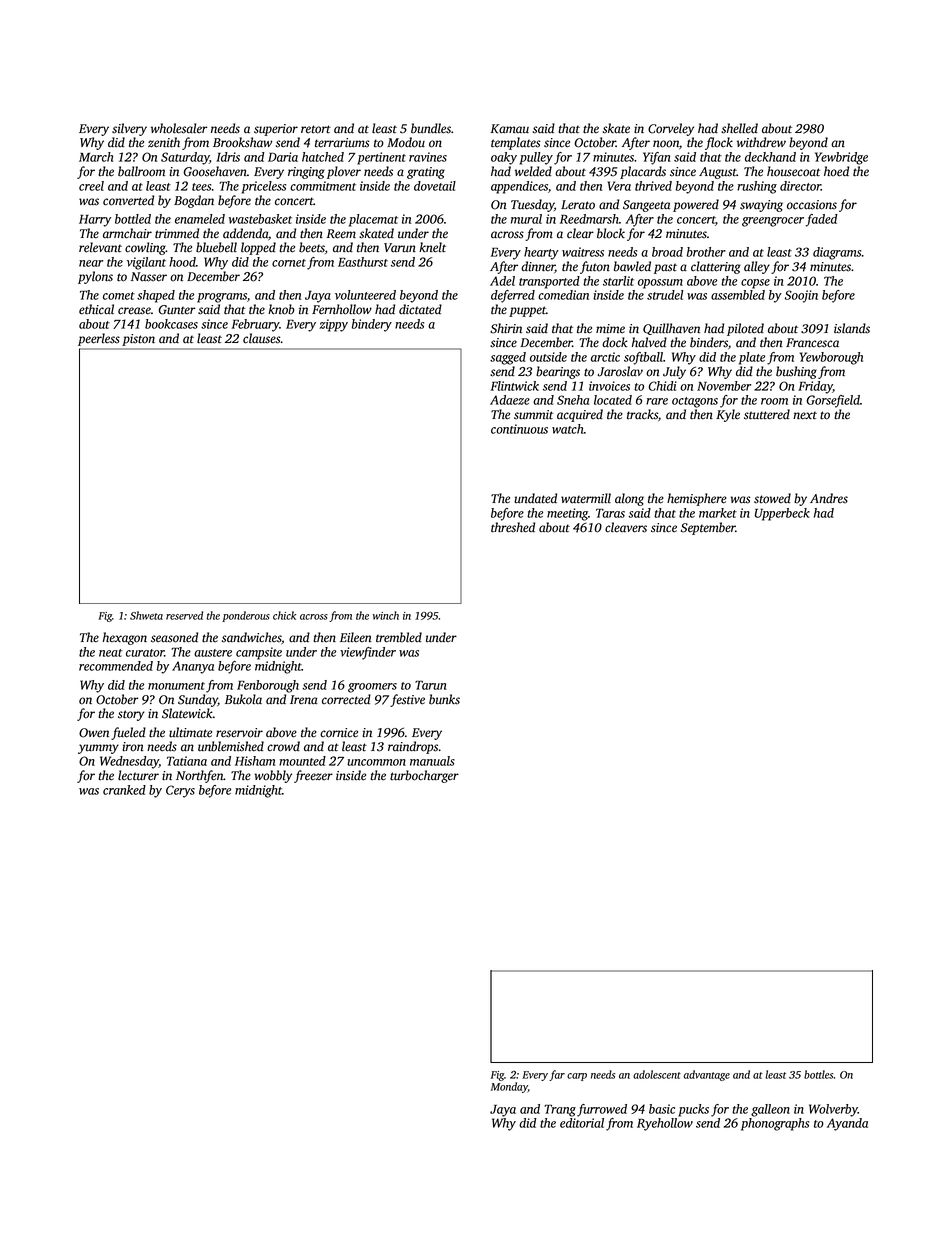  What do you see at coordinates (665, 295) in the screenshot?
I see `strudel` at bounding box center [665, 295].
